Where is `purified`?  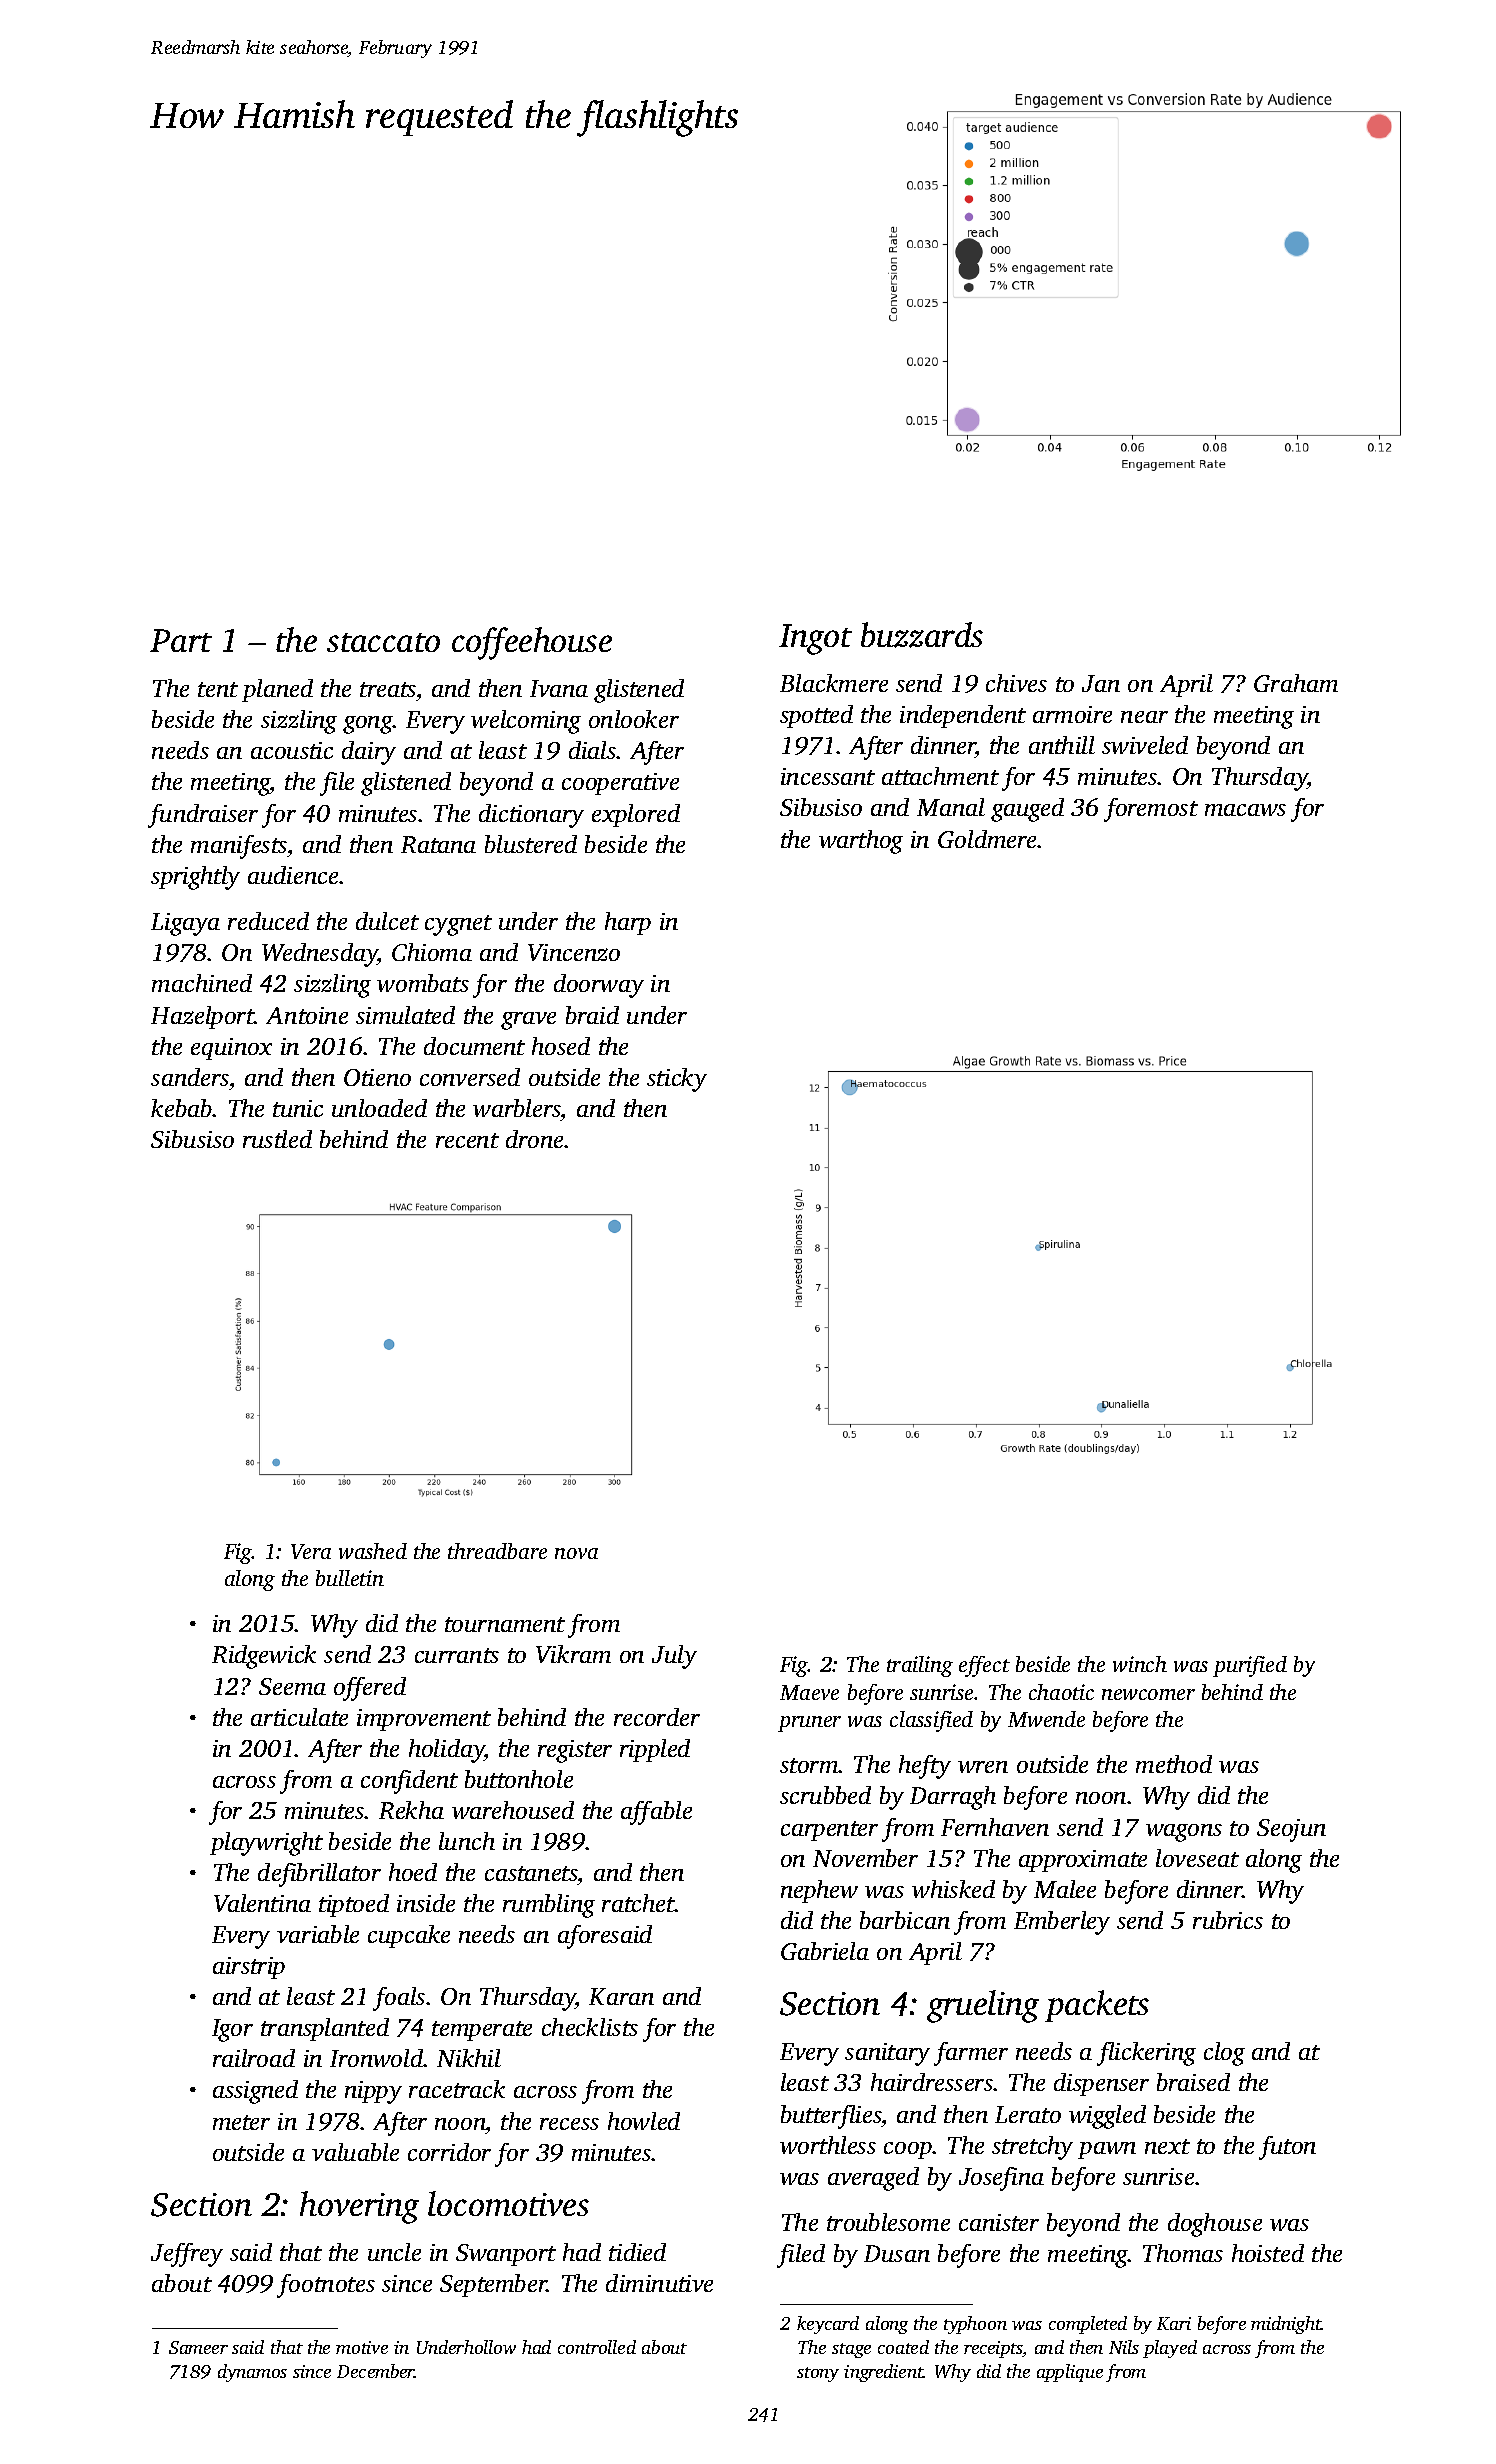 purified is located at coordinates (1250, 1666).
